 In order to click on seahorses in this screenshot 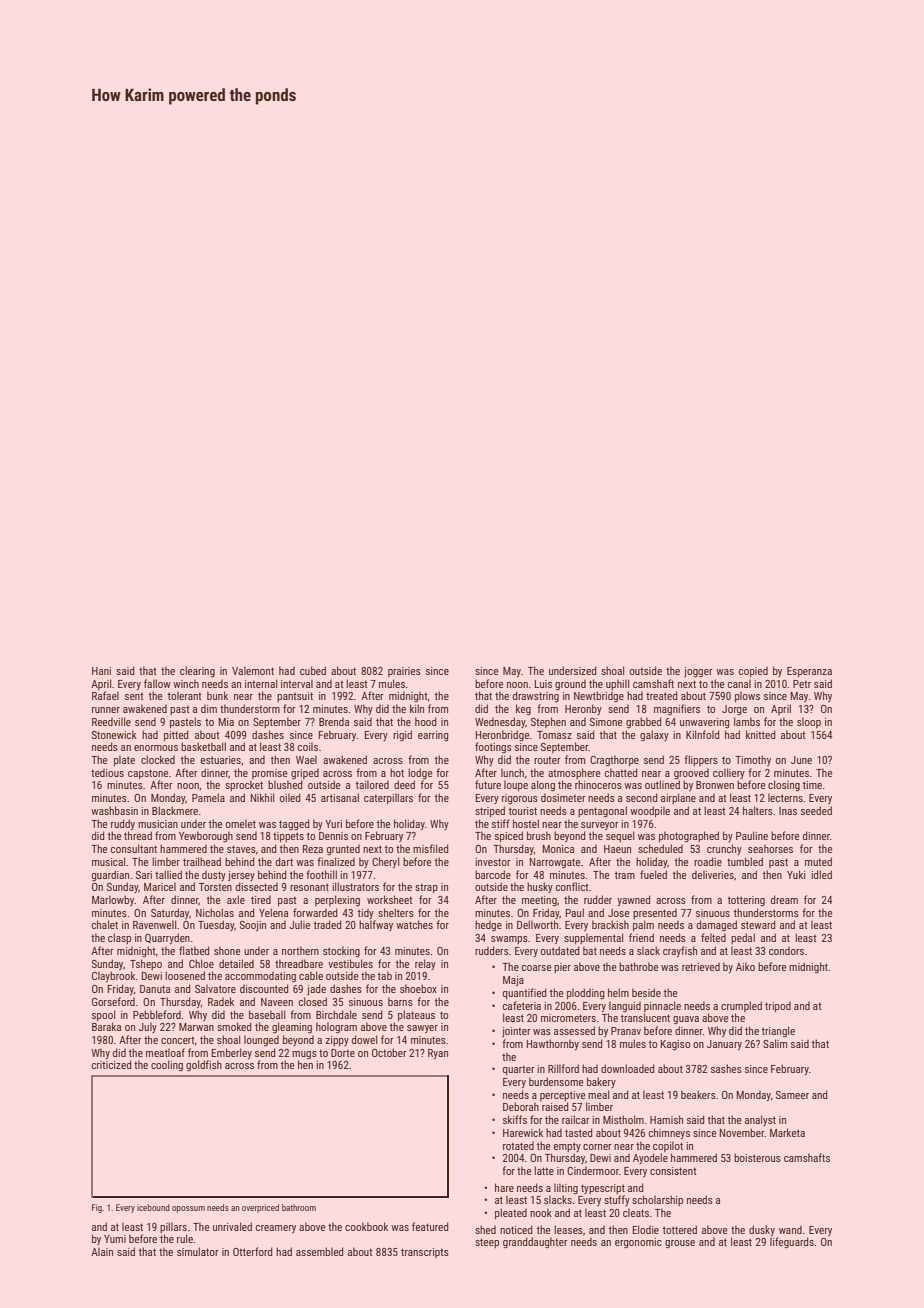, I will do `click(770, 848)`.
